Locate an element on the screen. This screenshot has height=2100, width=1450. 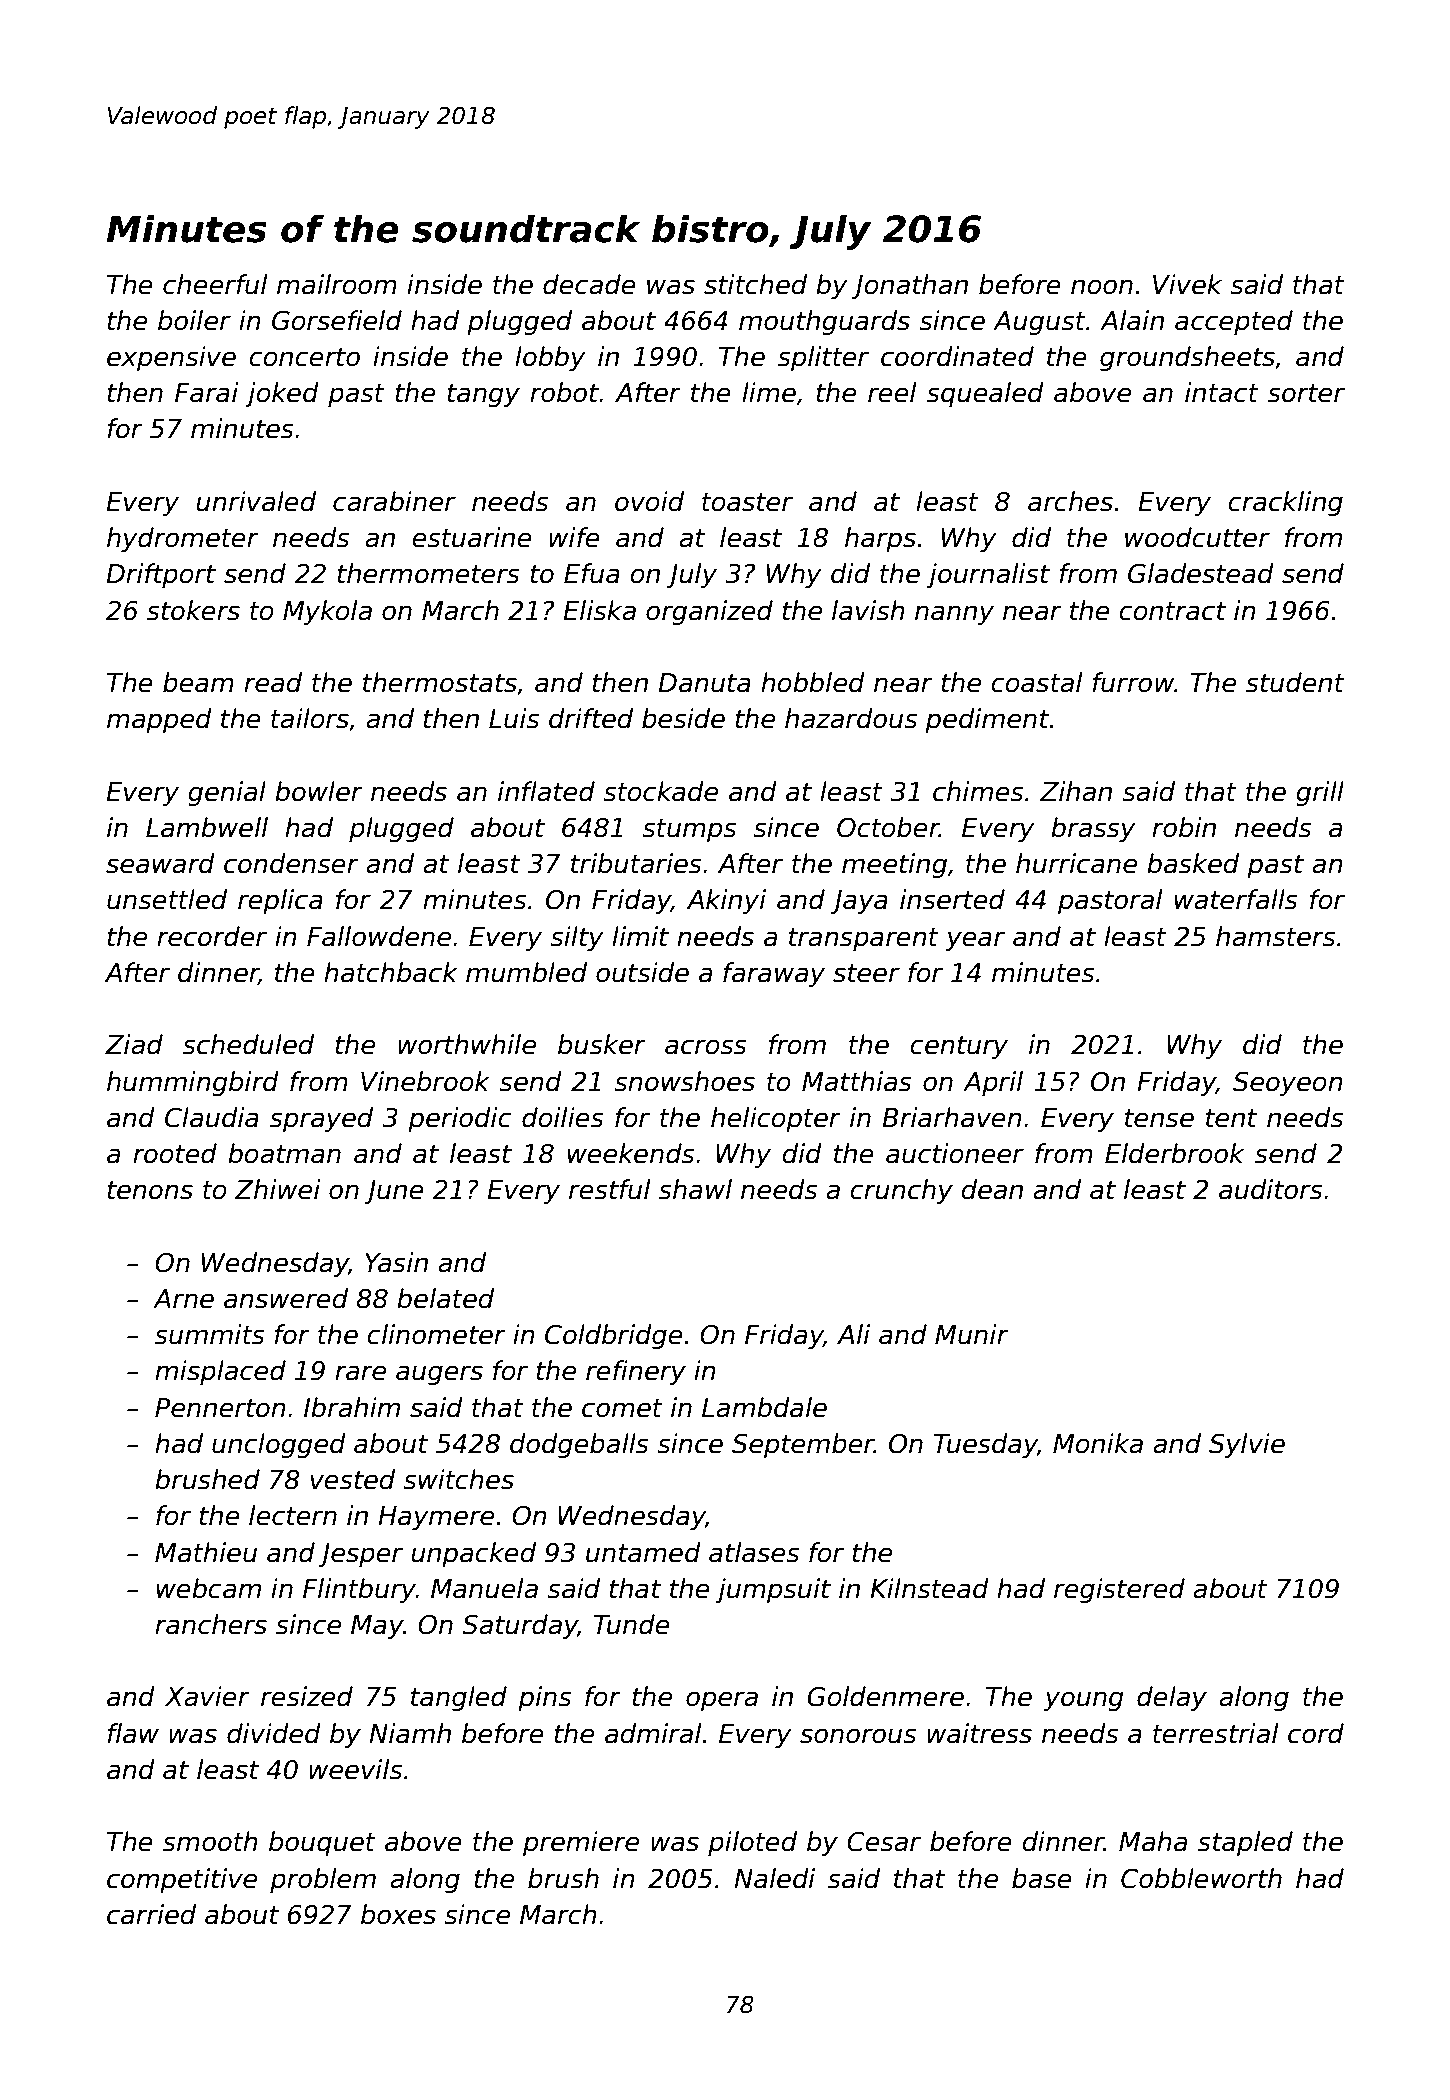
mapped is located at coordinates (159, 720).
